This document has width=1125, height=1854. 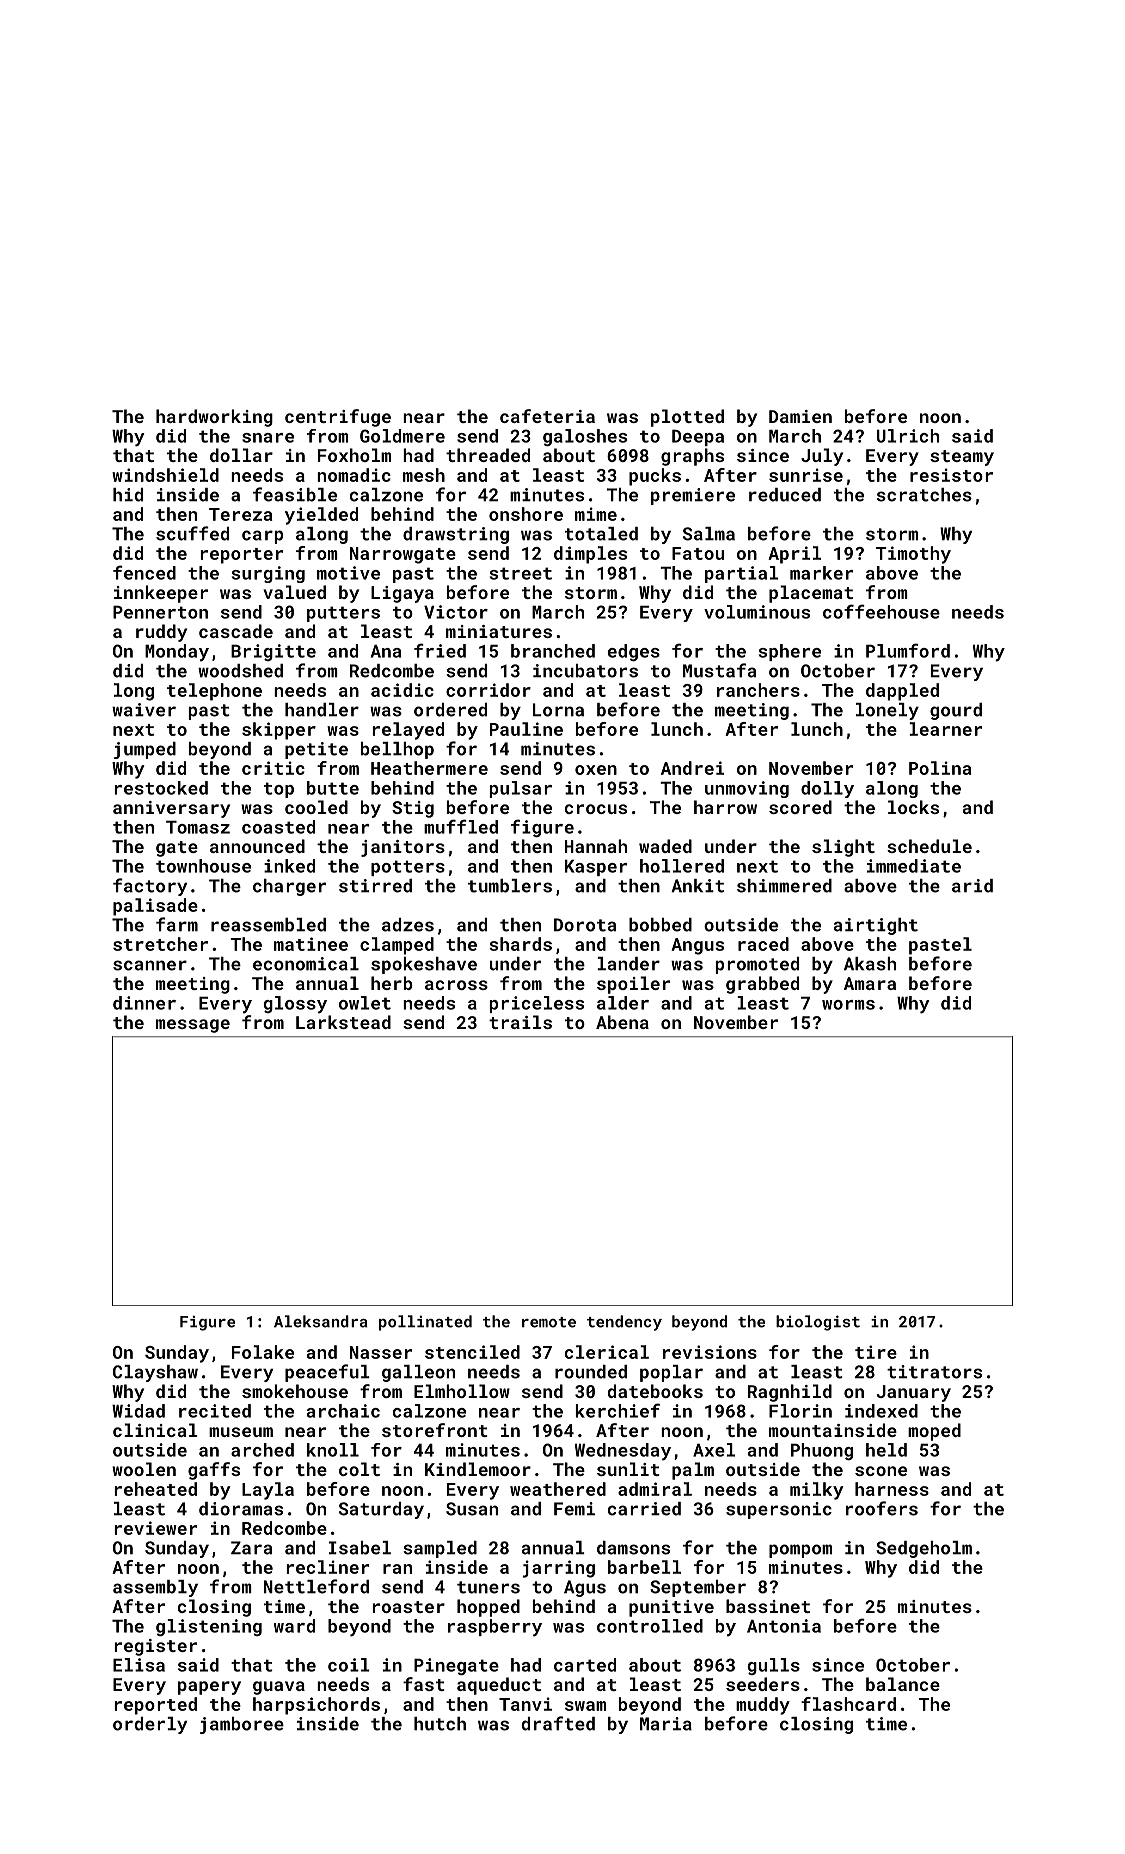 What do you see at coordinates (450, 710) in the document?
I see `ordered` at bounding box center [450, 710].
